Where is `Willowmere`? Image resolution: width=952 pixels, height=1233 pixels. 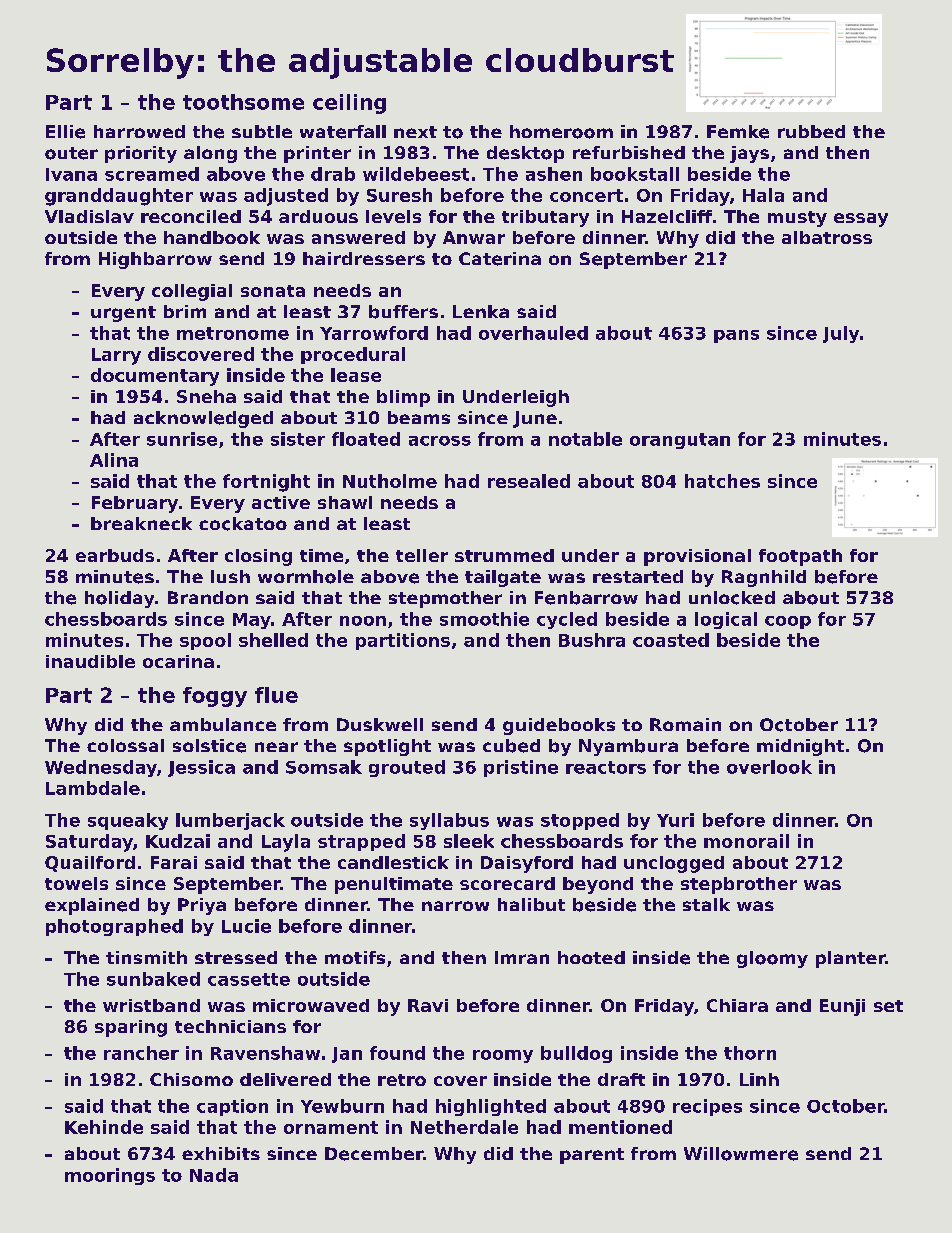
Willowmere is located at coordinates (741, 1154).
